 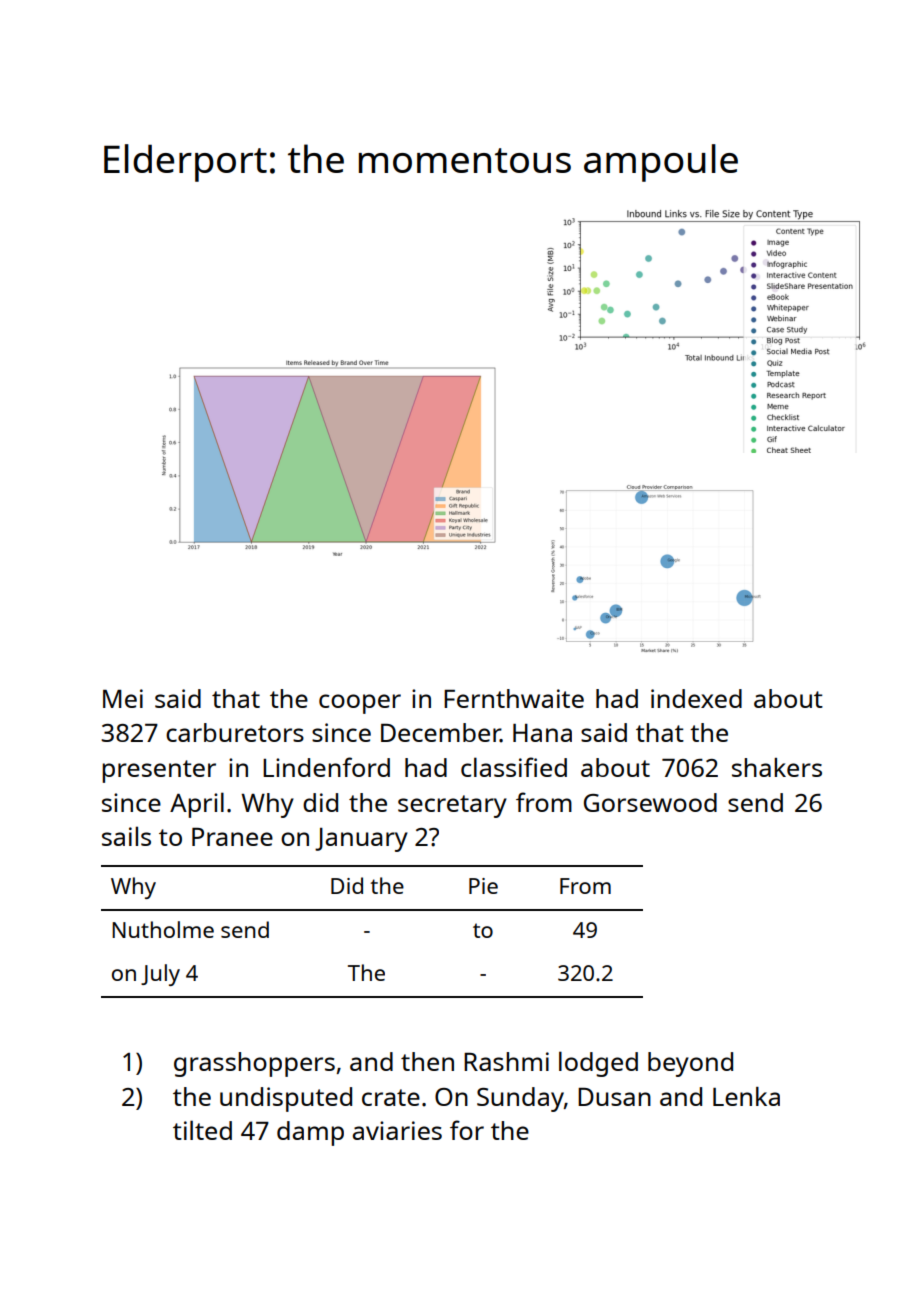 I want to click on shakers, so click(x=777, y=767).
